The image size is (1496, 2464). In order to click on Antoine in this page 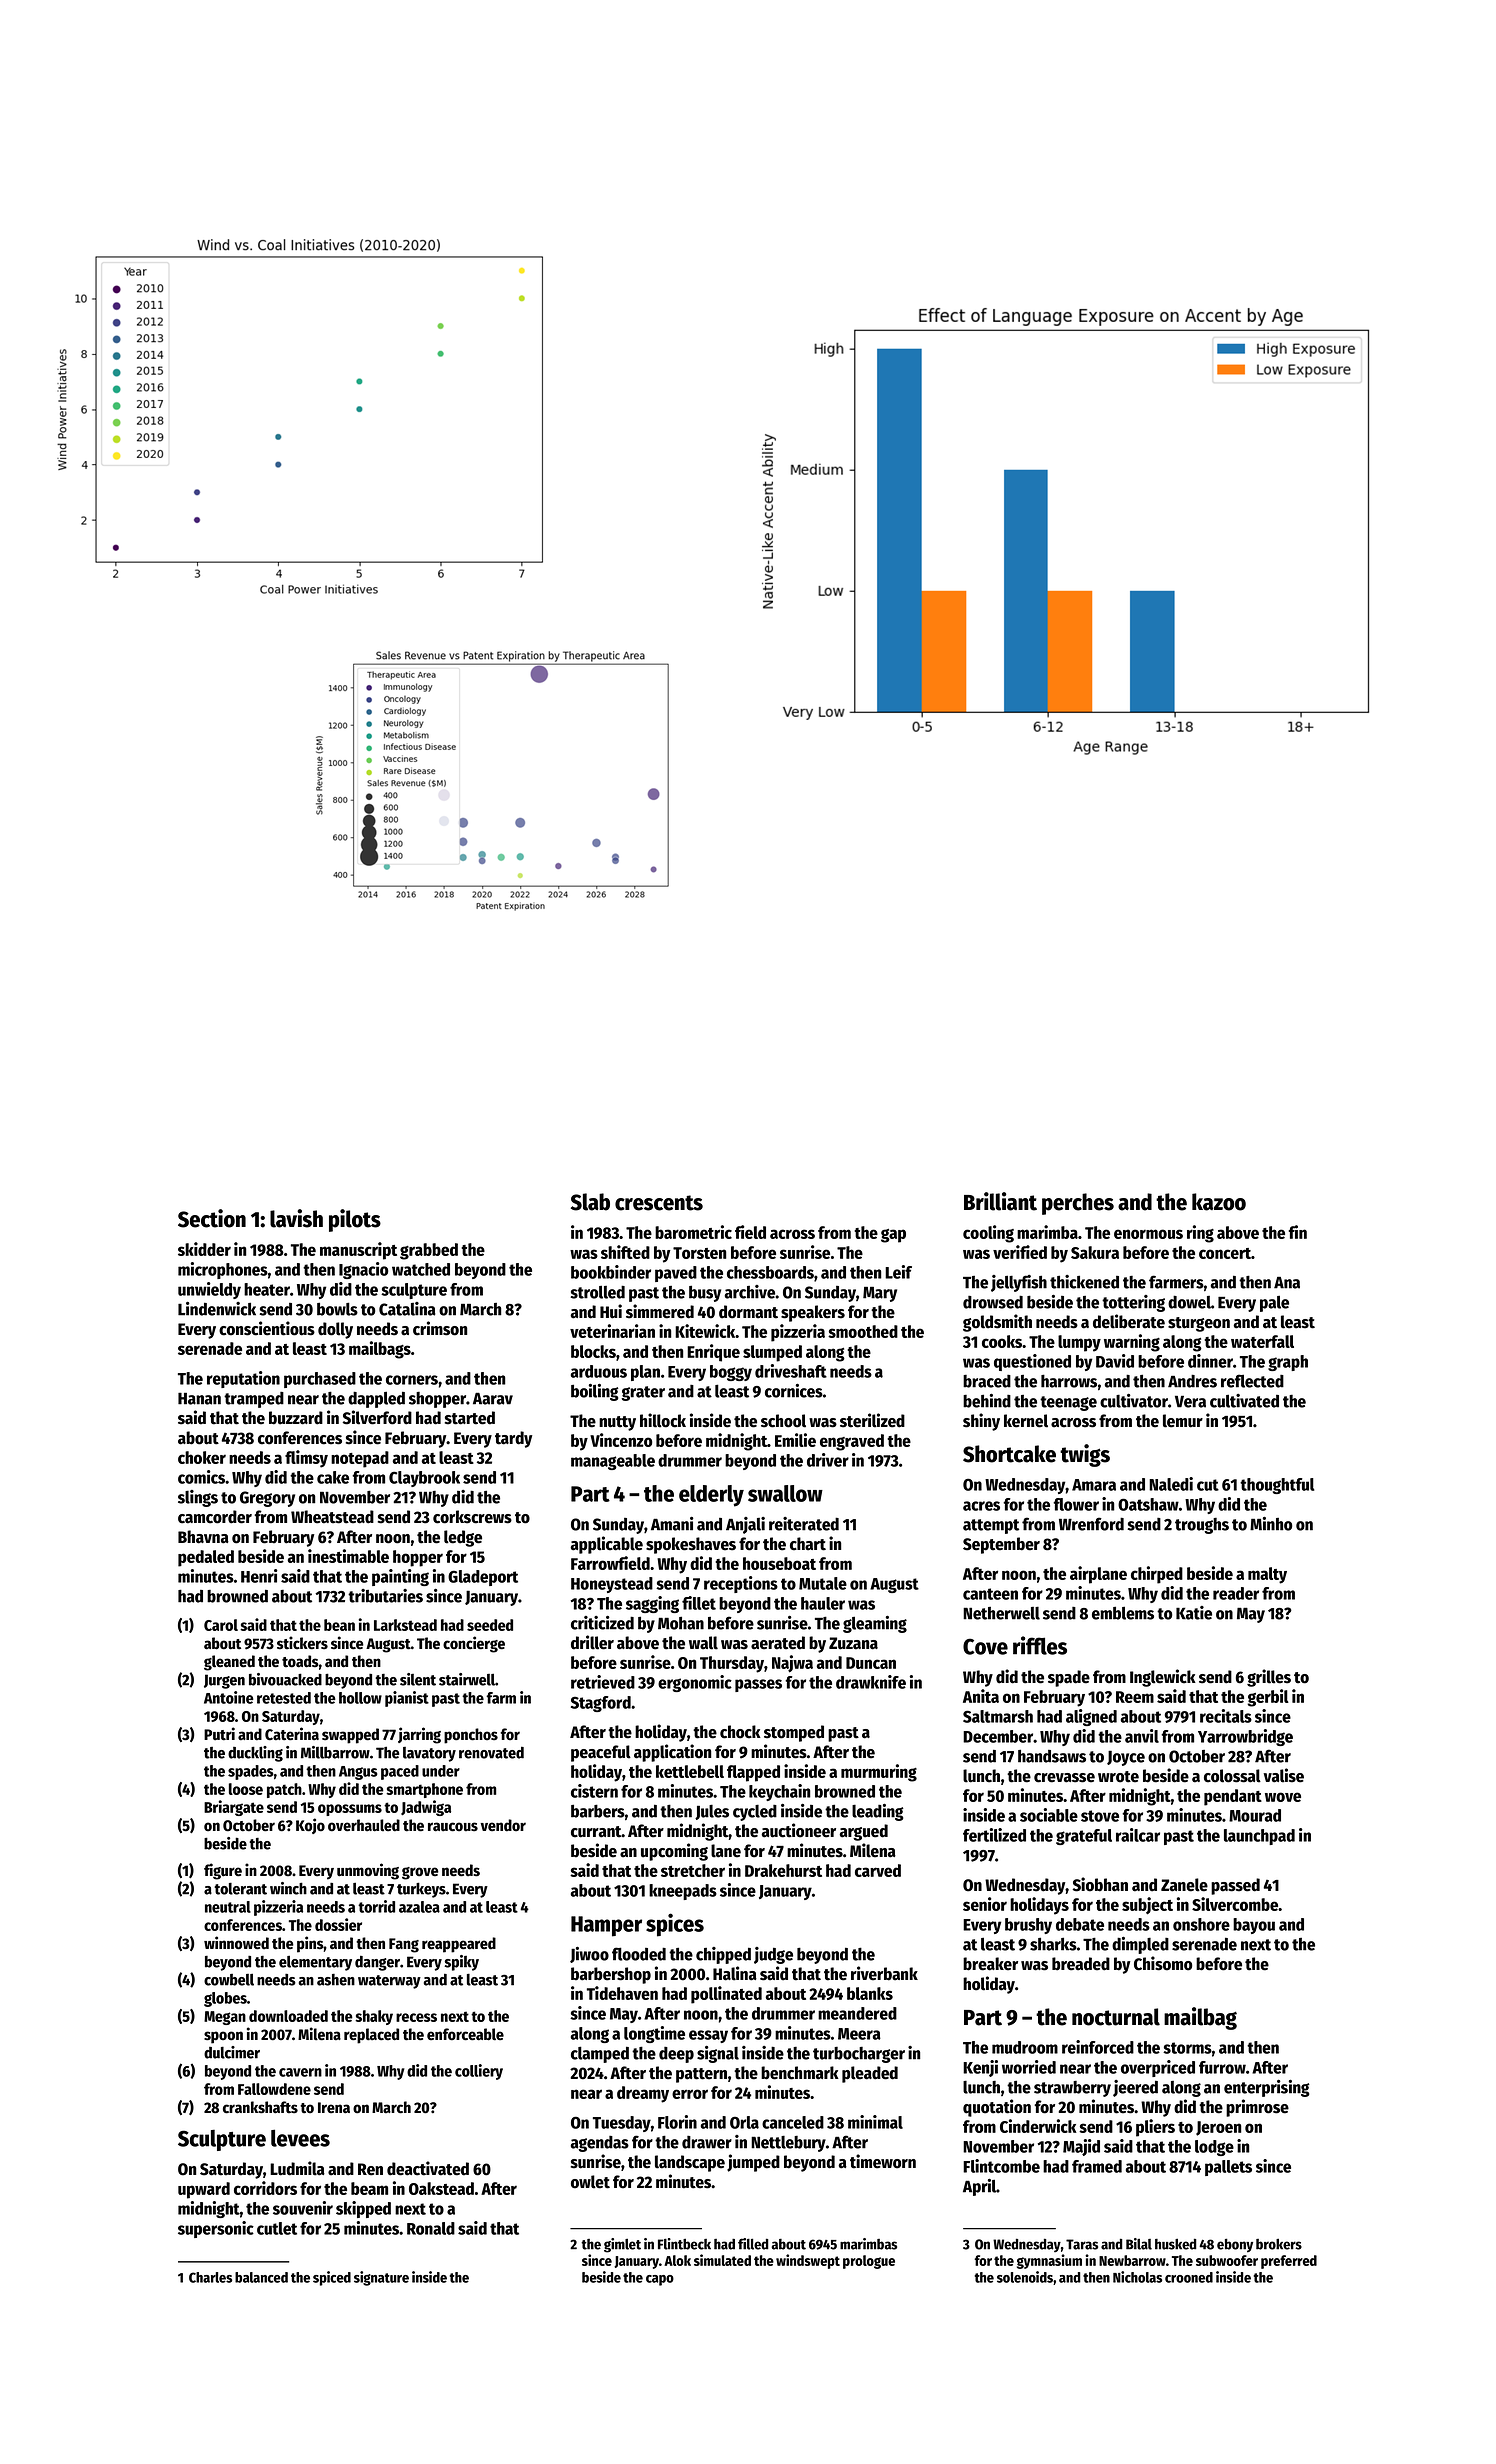, I will do `click(229, 1697)`.
